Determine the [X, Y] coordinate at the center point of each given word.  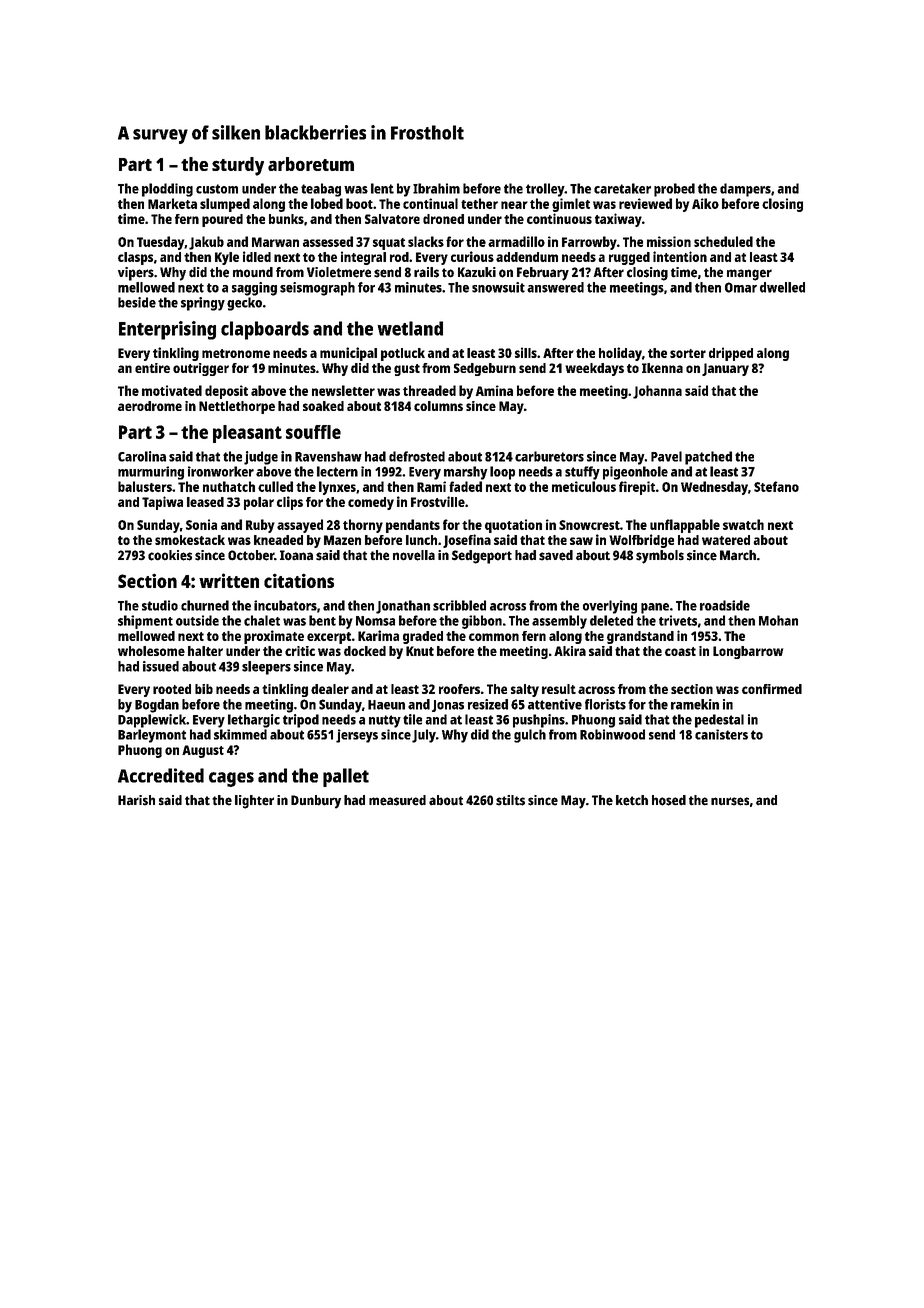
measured [397, 800]
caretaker [622, 188]
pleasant [247, 434]
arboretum [311, 164]
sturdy [238, 166]
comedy [371, 503]
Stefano [776, 486]
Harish [136, 800]
